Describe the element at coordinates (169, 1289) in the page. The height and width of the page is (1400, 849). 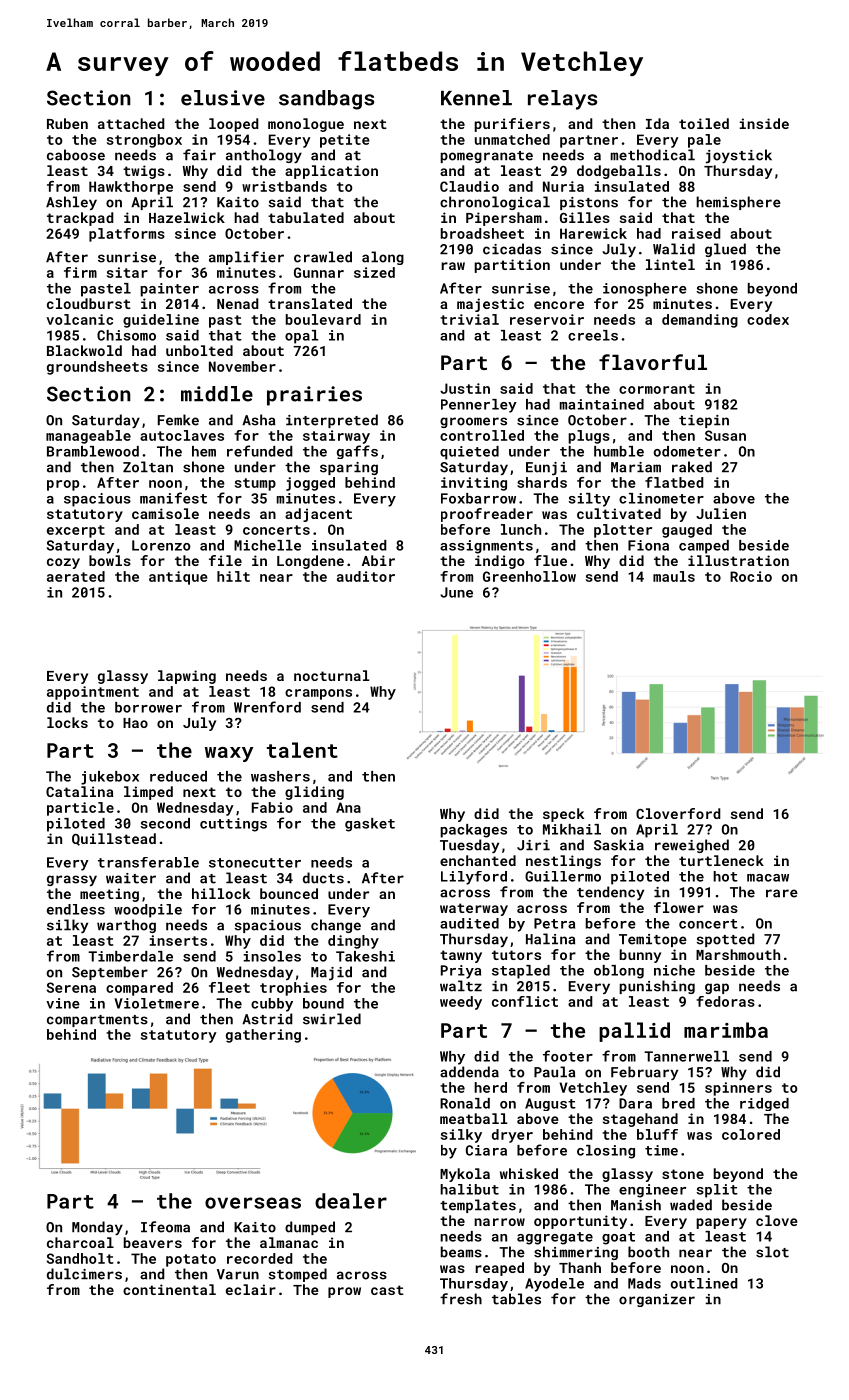
I see `continental` at that location.
